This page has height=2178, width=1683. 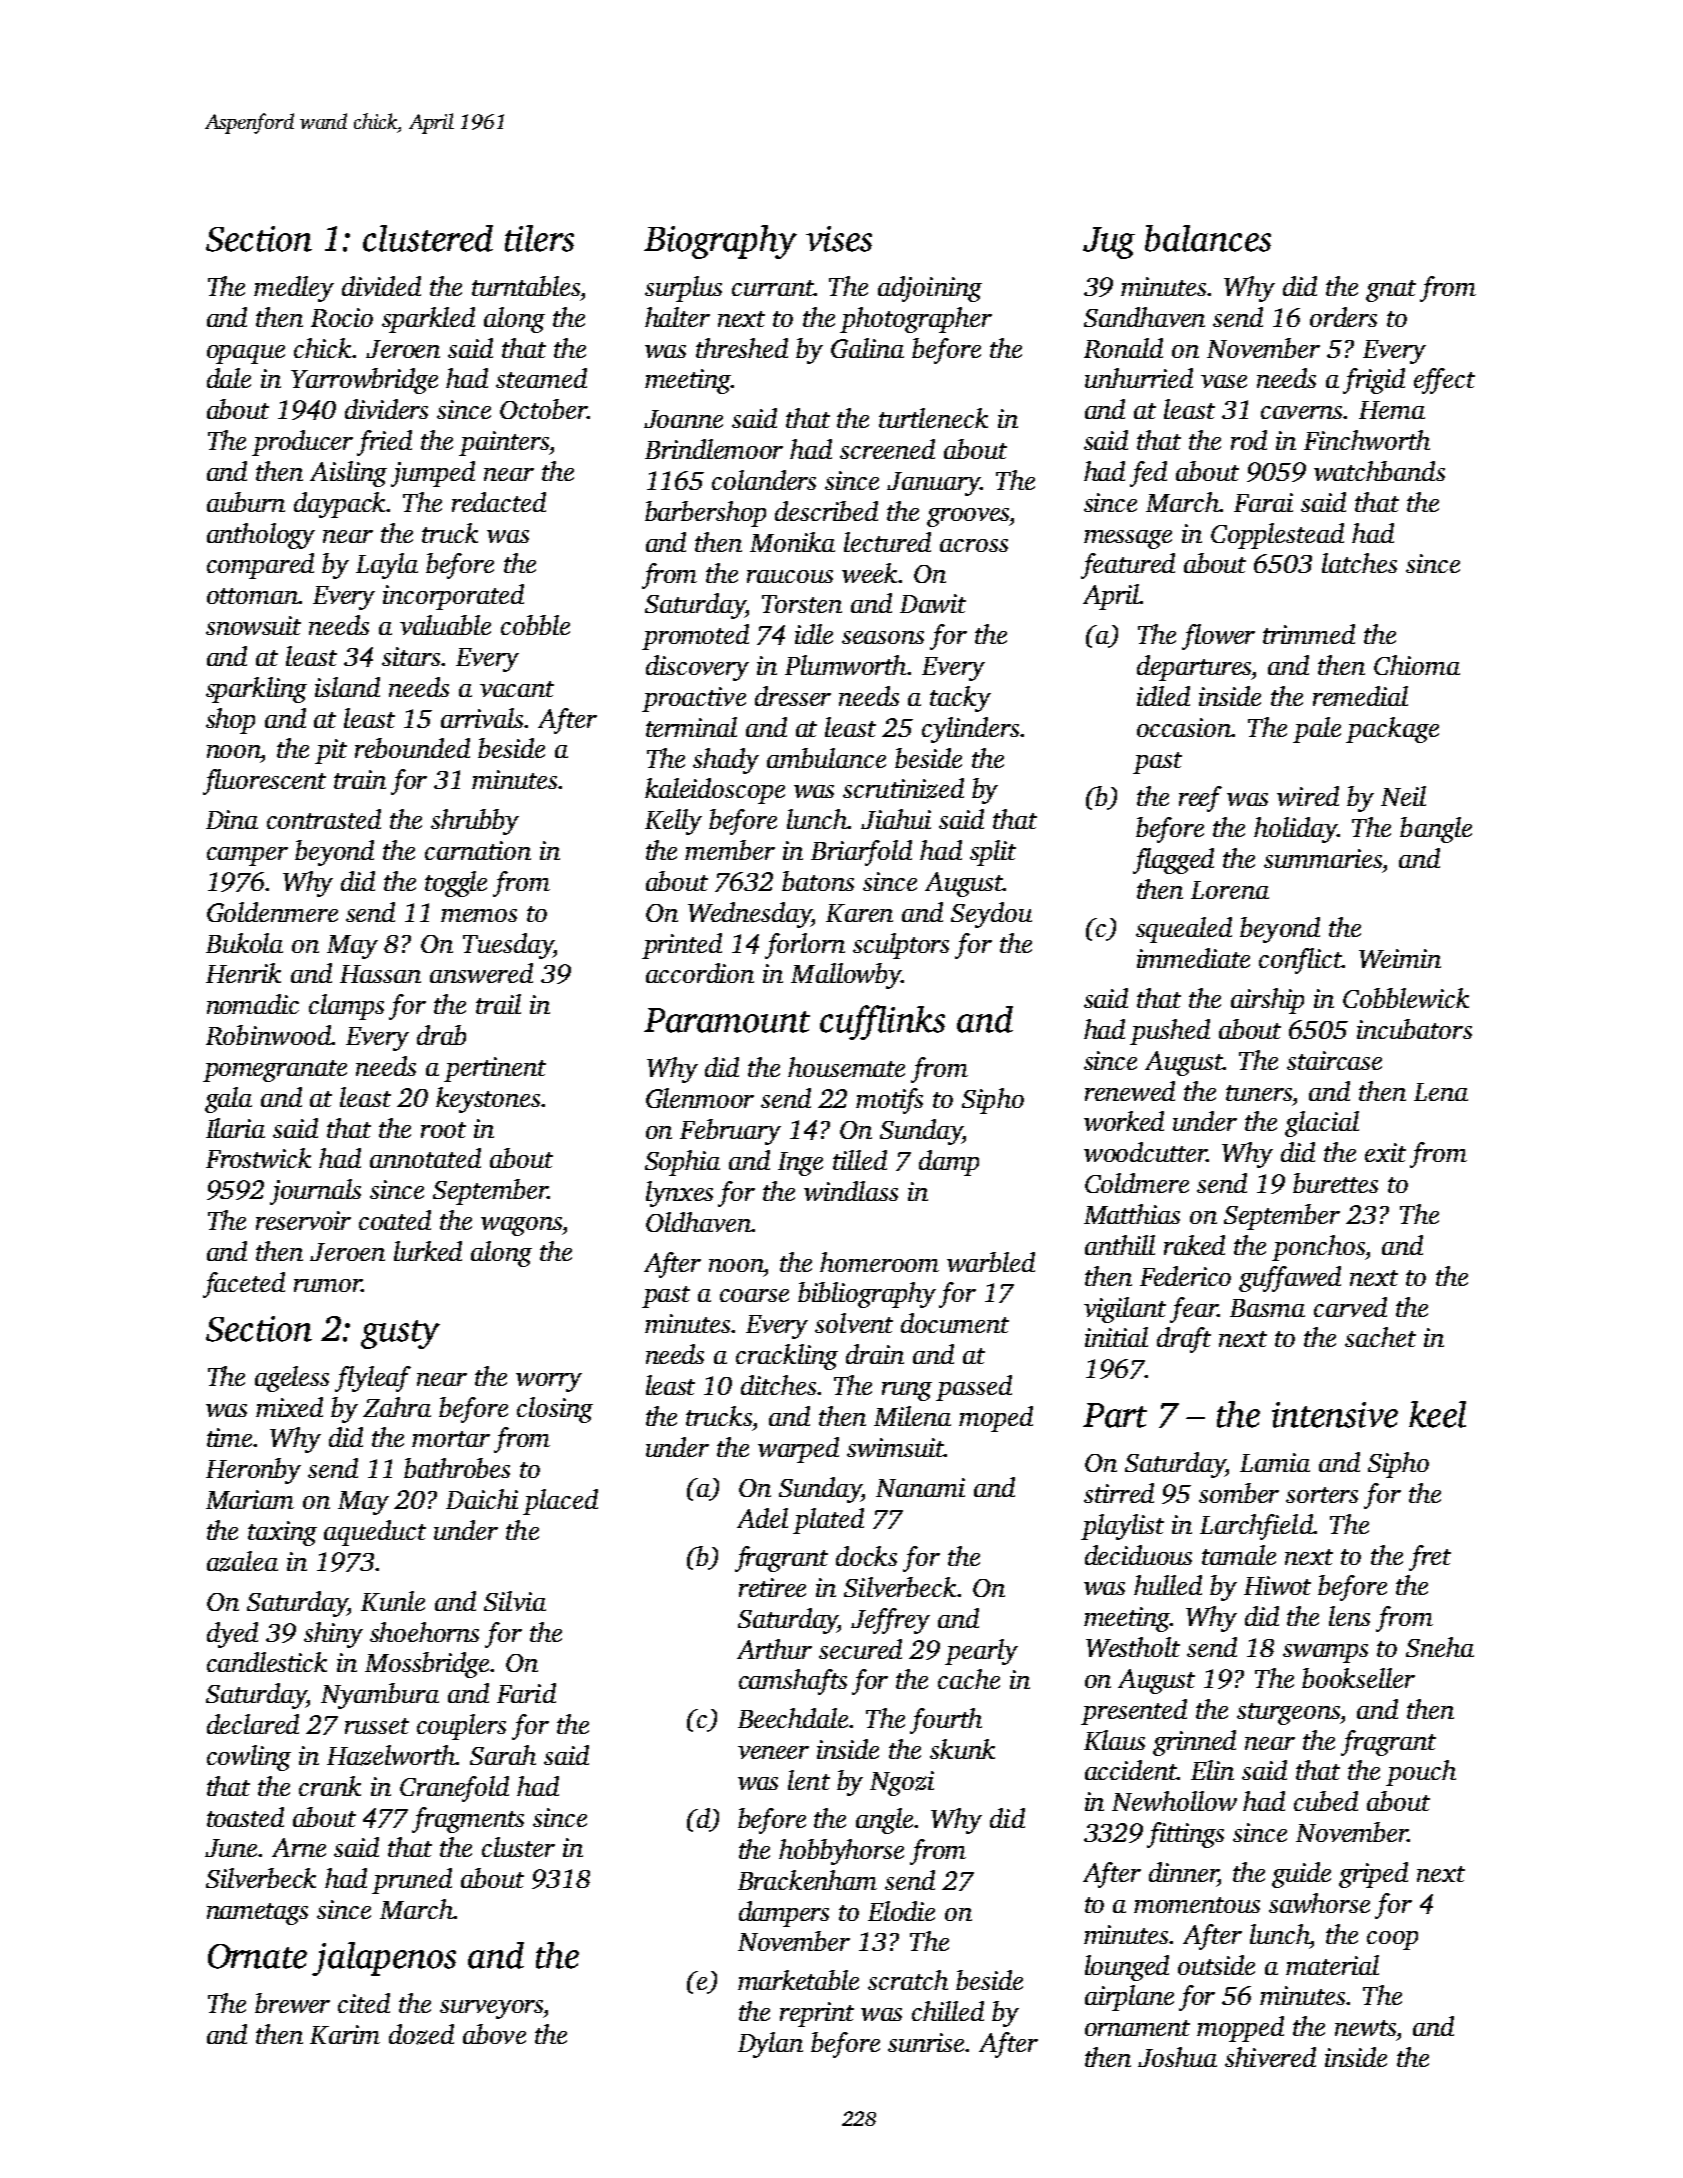 I want to click on bathrobes, so click(x=457, y=1468).
